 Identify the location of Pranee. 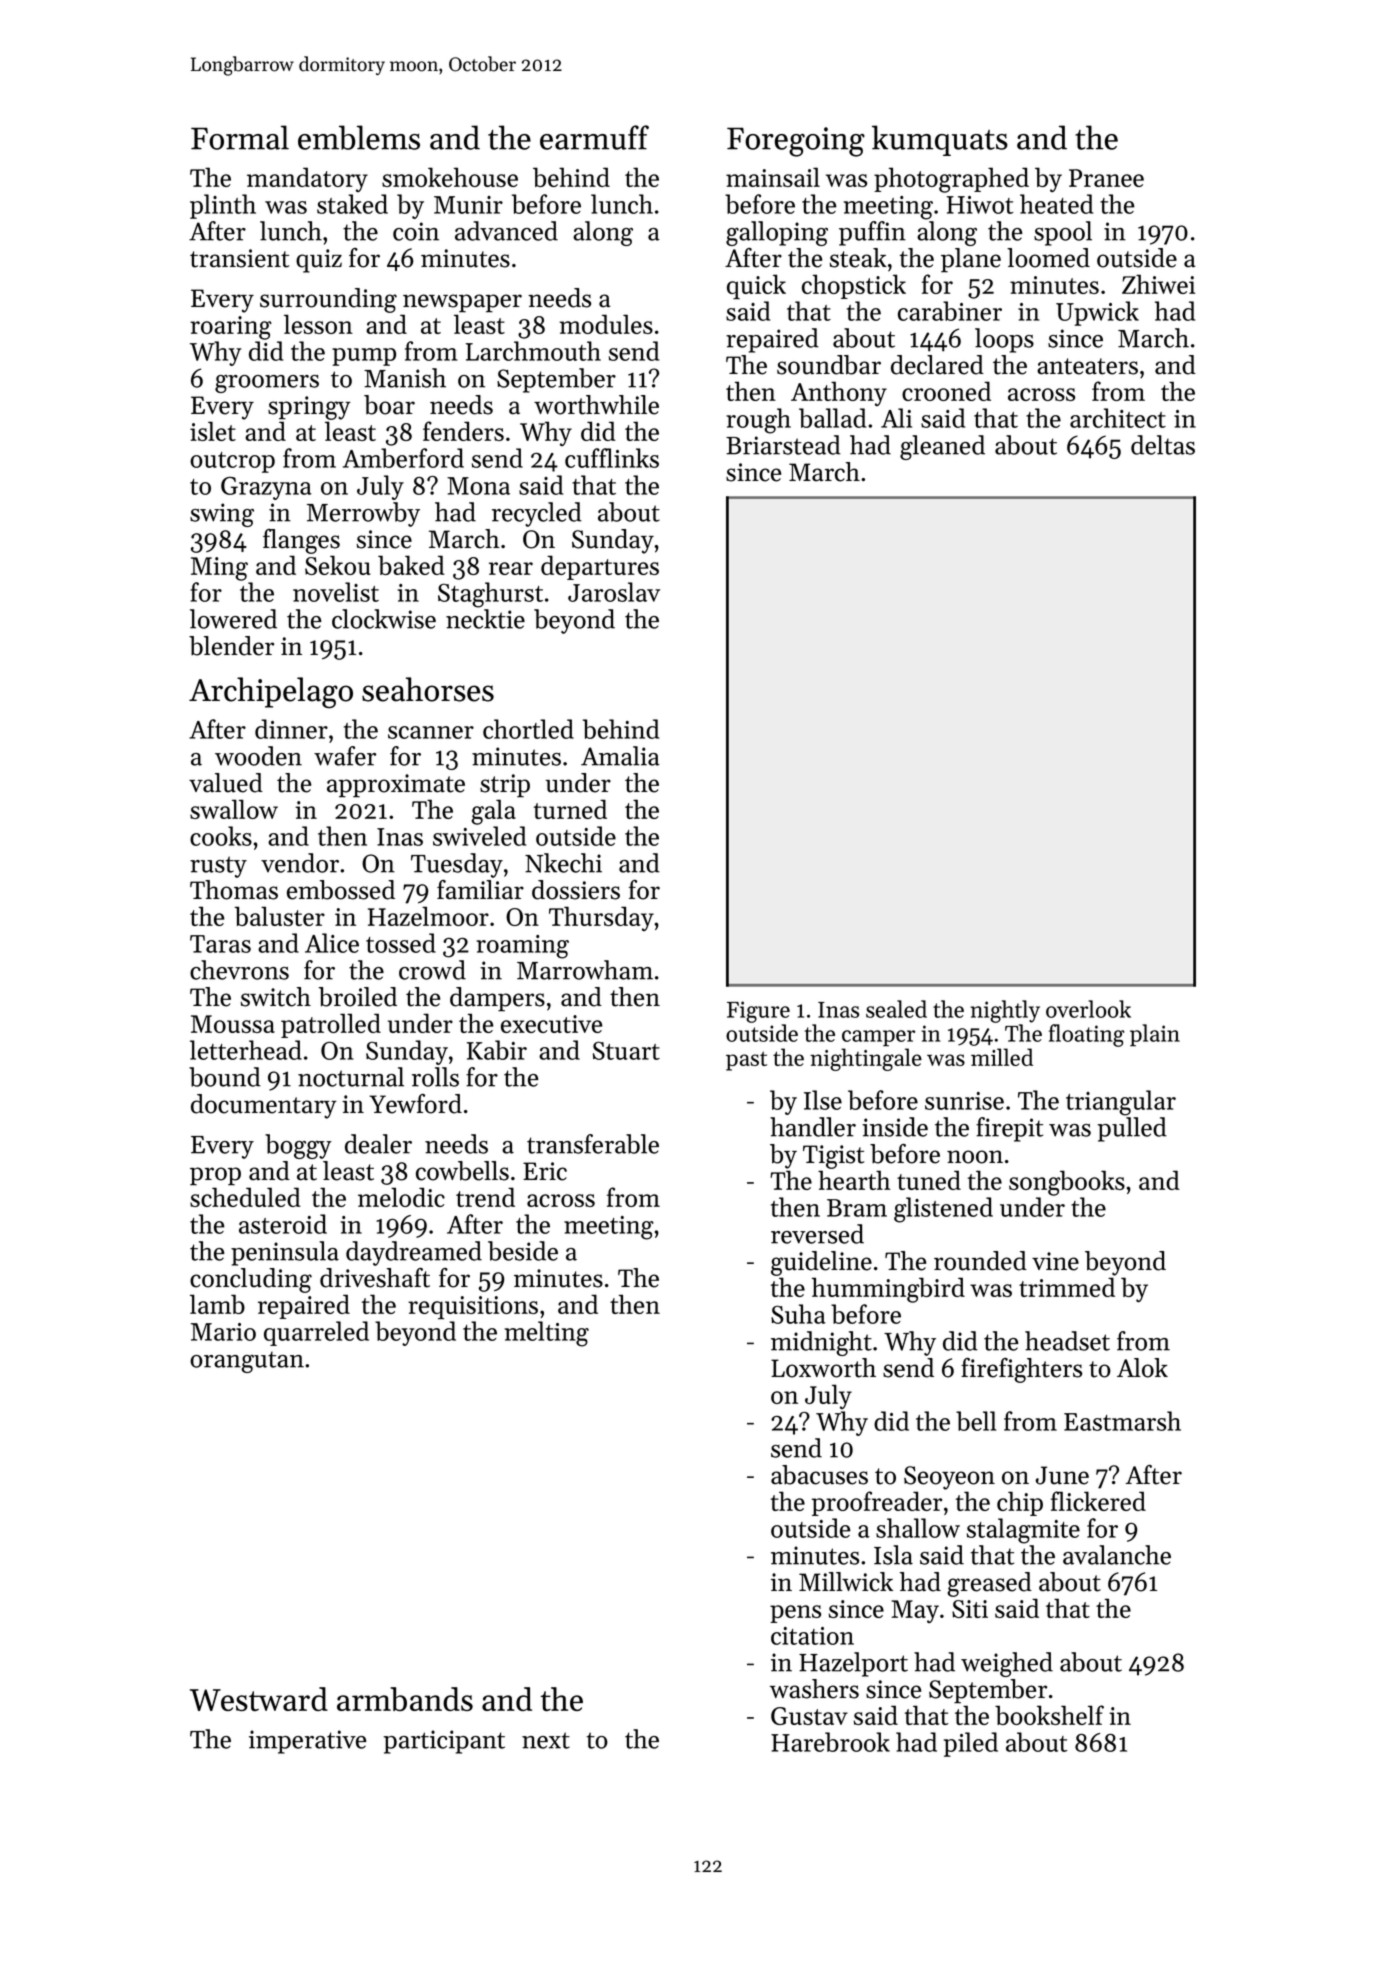
(1106, 178).
